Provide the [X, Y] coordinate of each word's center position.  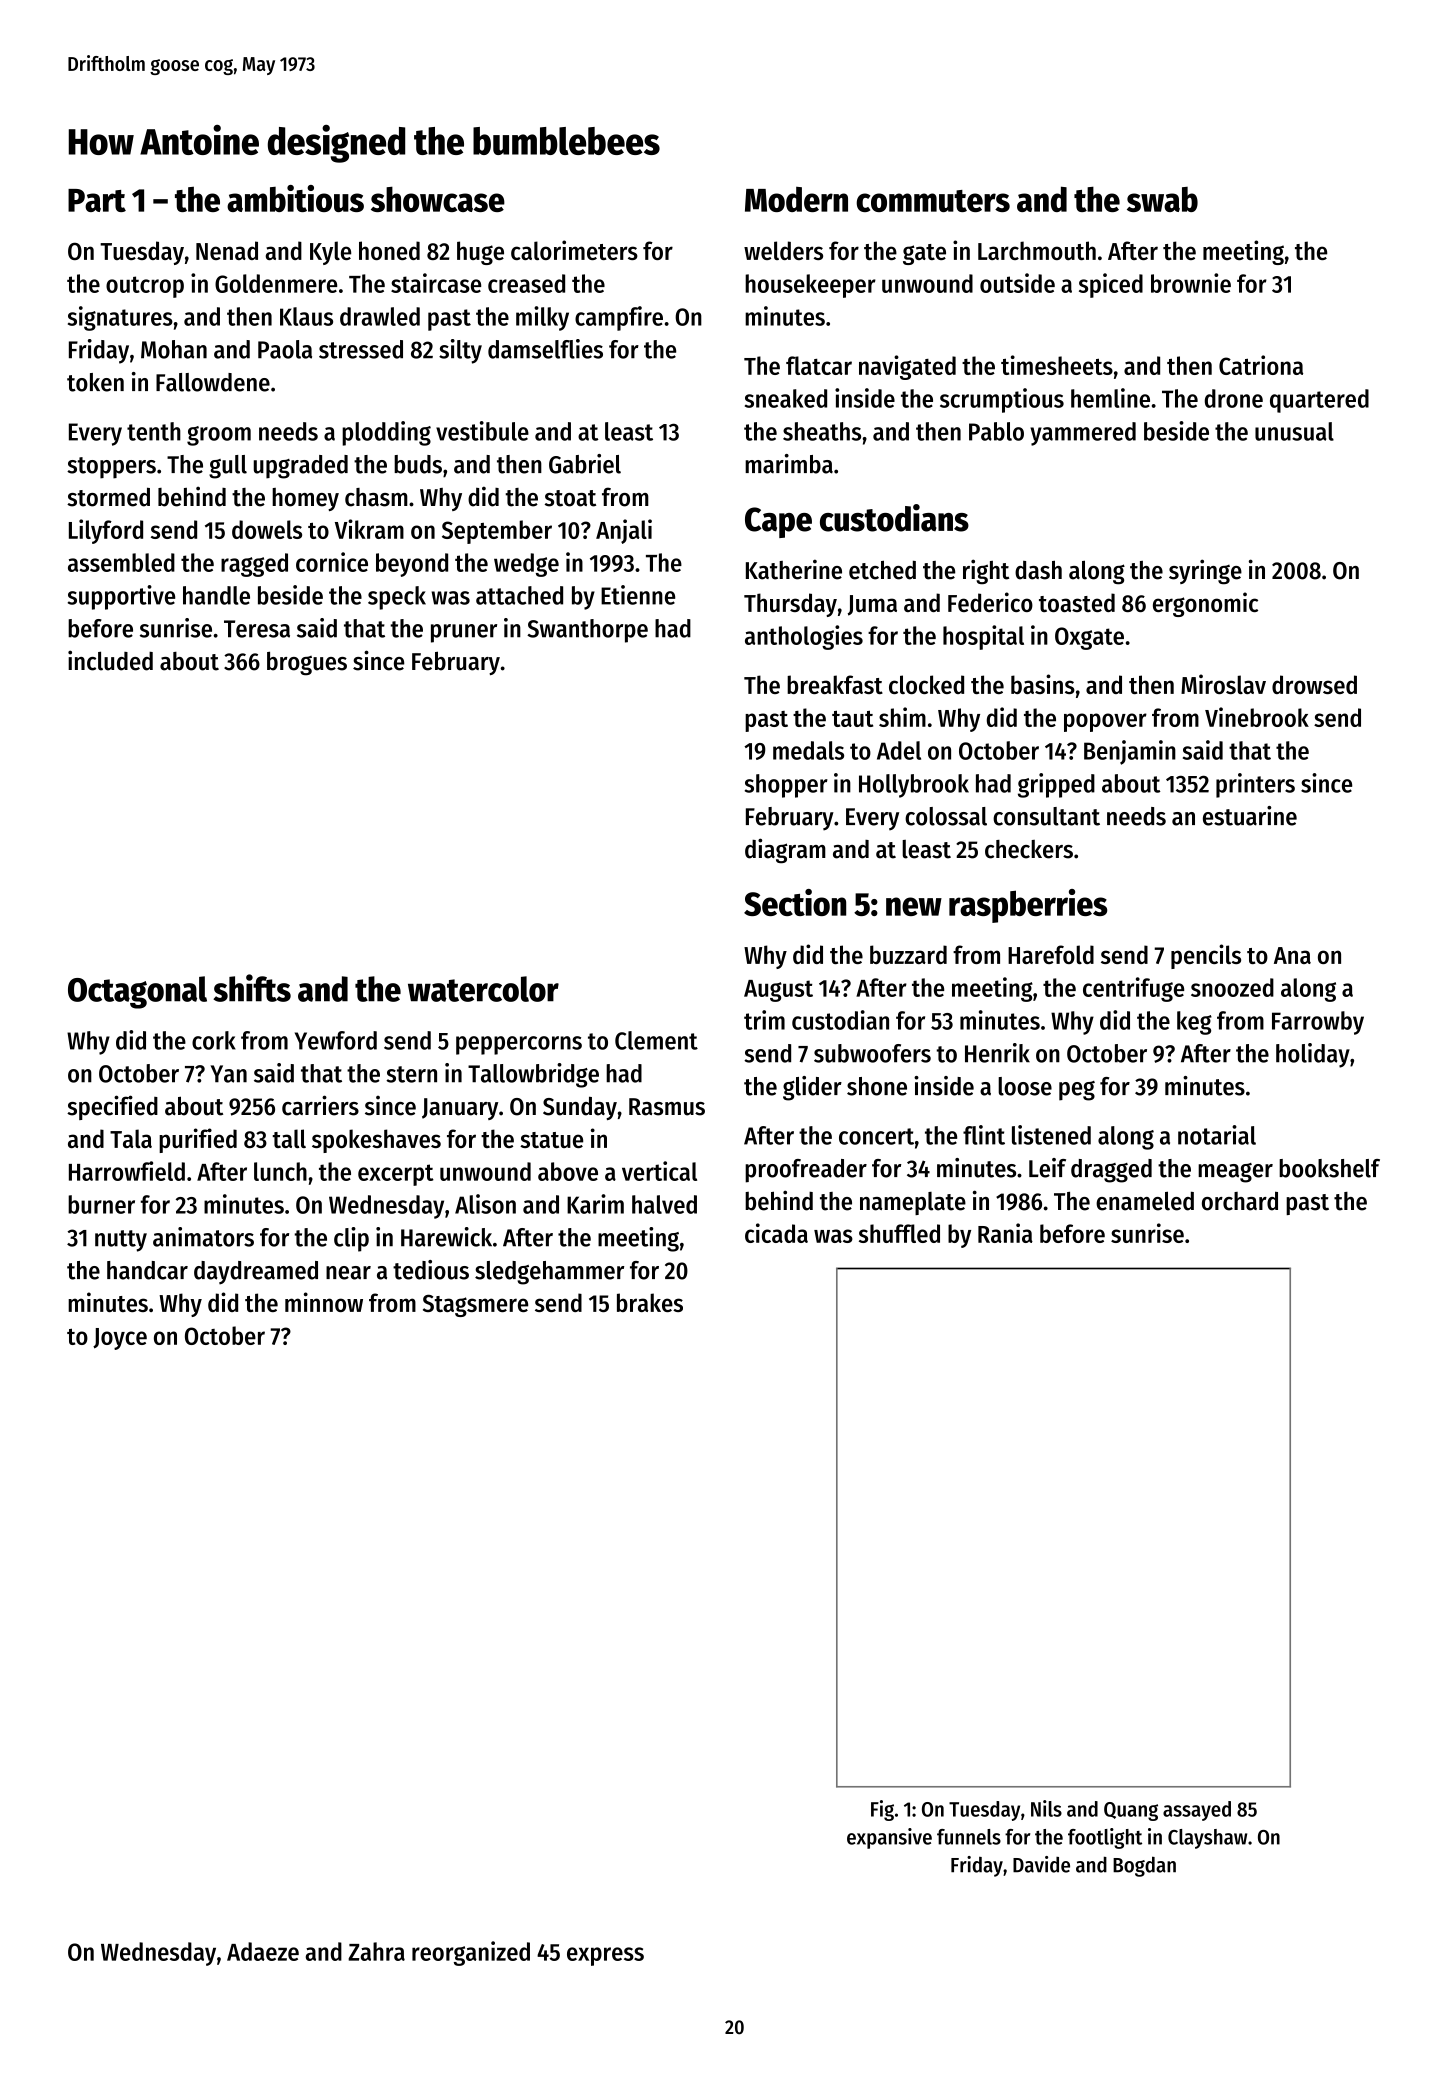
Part [97, 200]
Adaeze [263, 1951]
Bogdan [1144, 1866]
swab [1162, 199]
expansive [889, 1838]
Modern [796, 199]
